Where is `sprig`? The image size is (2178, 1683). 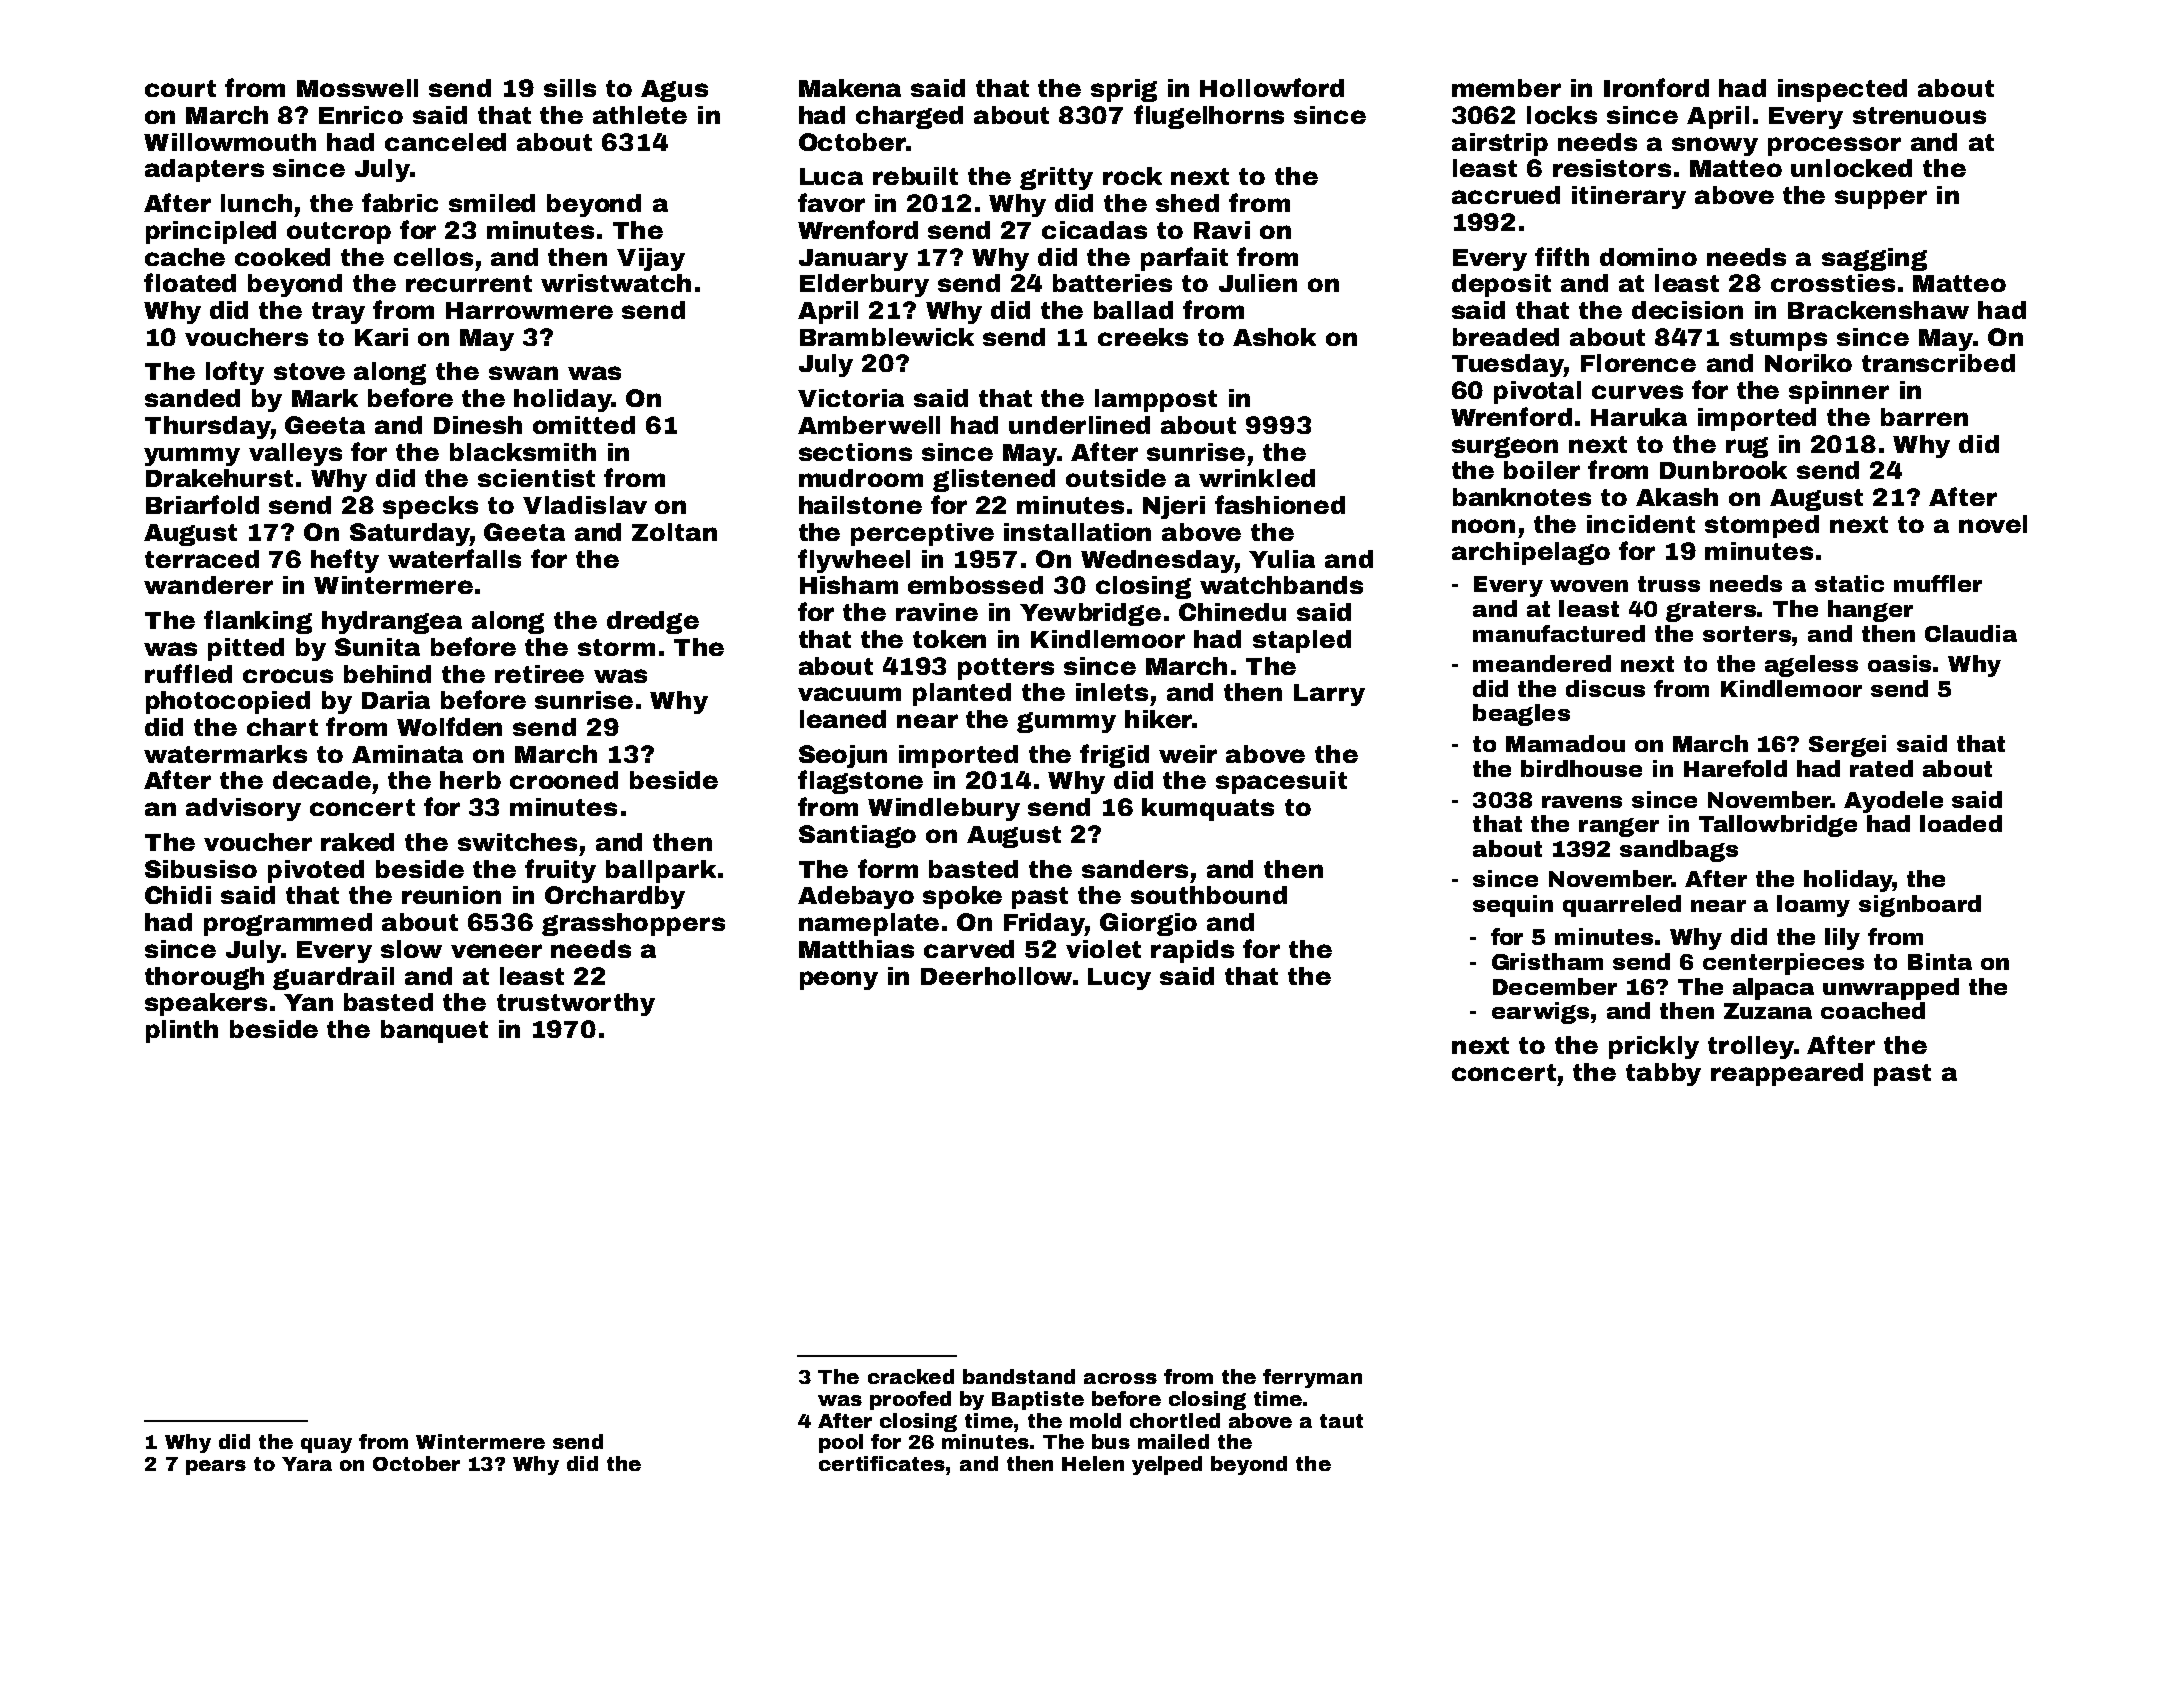
sprig is located at coordinates (1124, 90).
